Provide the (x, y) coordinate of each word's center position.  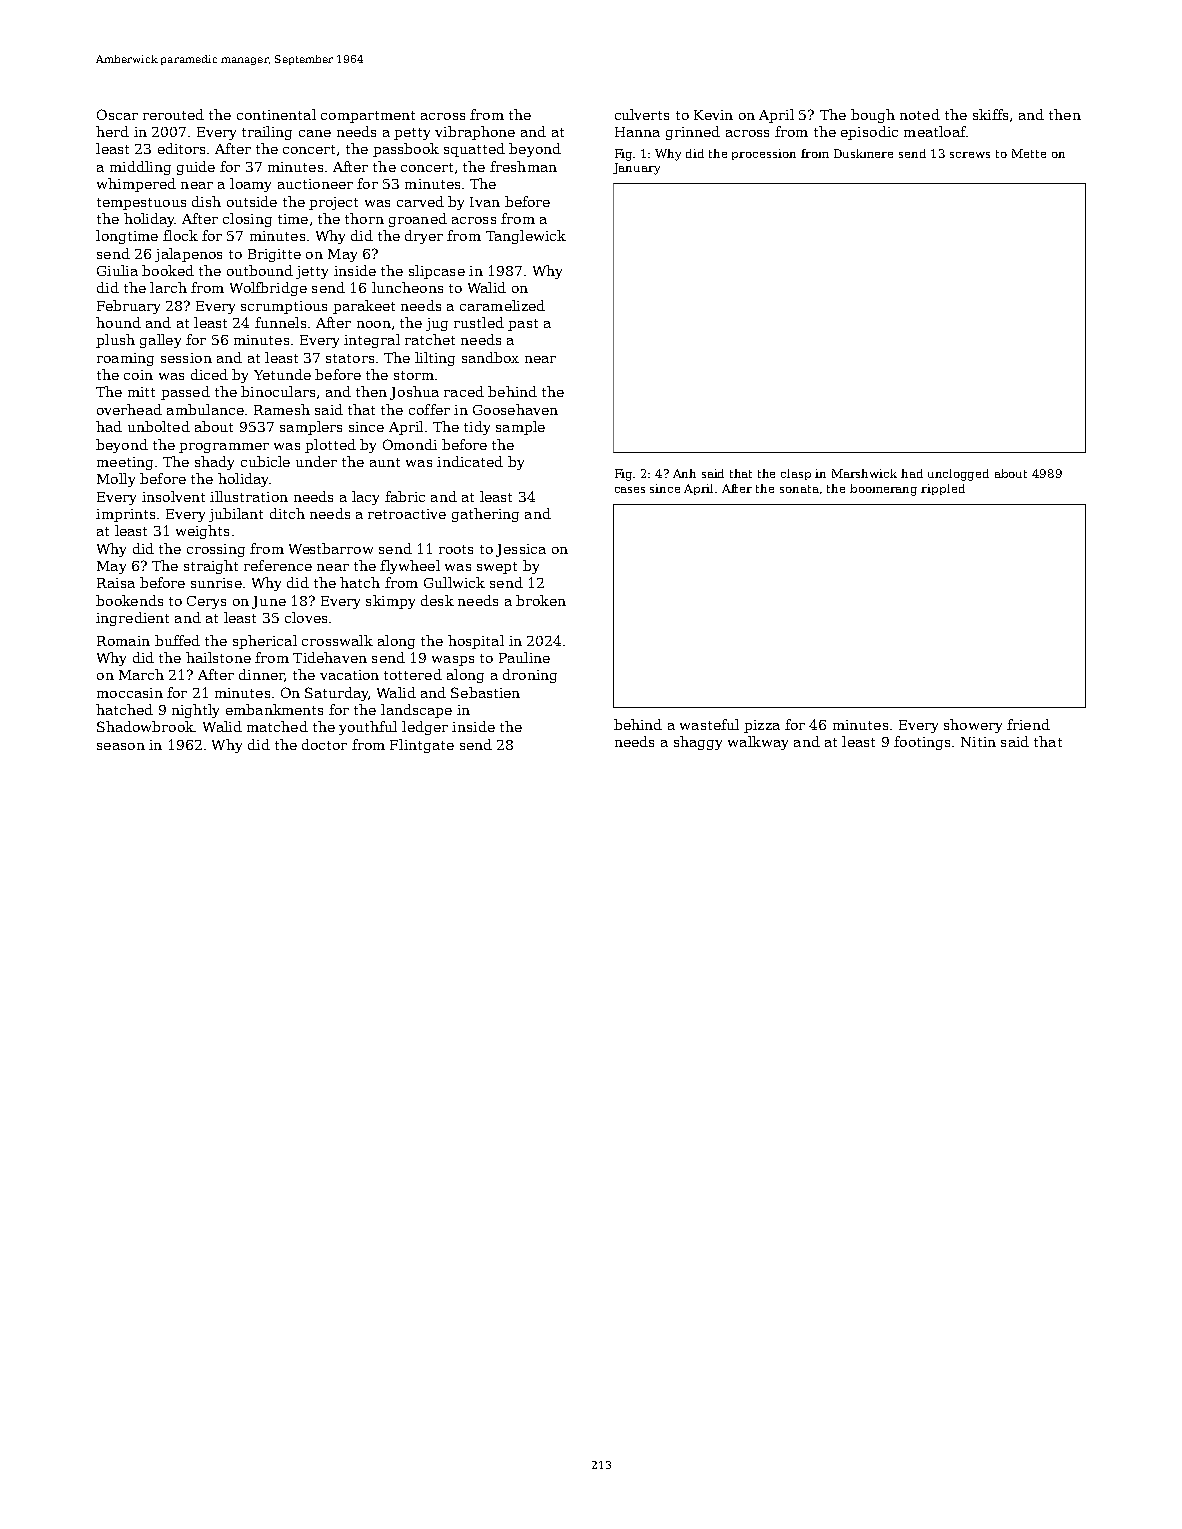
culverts (642, 114)
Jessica (521, 550)
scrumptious (284, 307)
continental (276, 114)
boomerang (883, 490)
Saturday (336, 694)
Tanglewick (526, 237)
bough (873, 116)
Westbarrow (331, 548)
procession (764, 154)
